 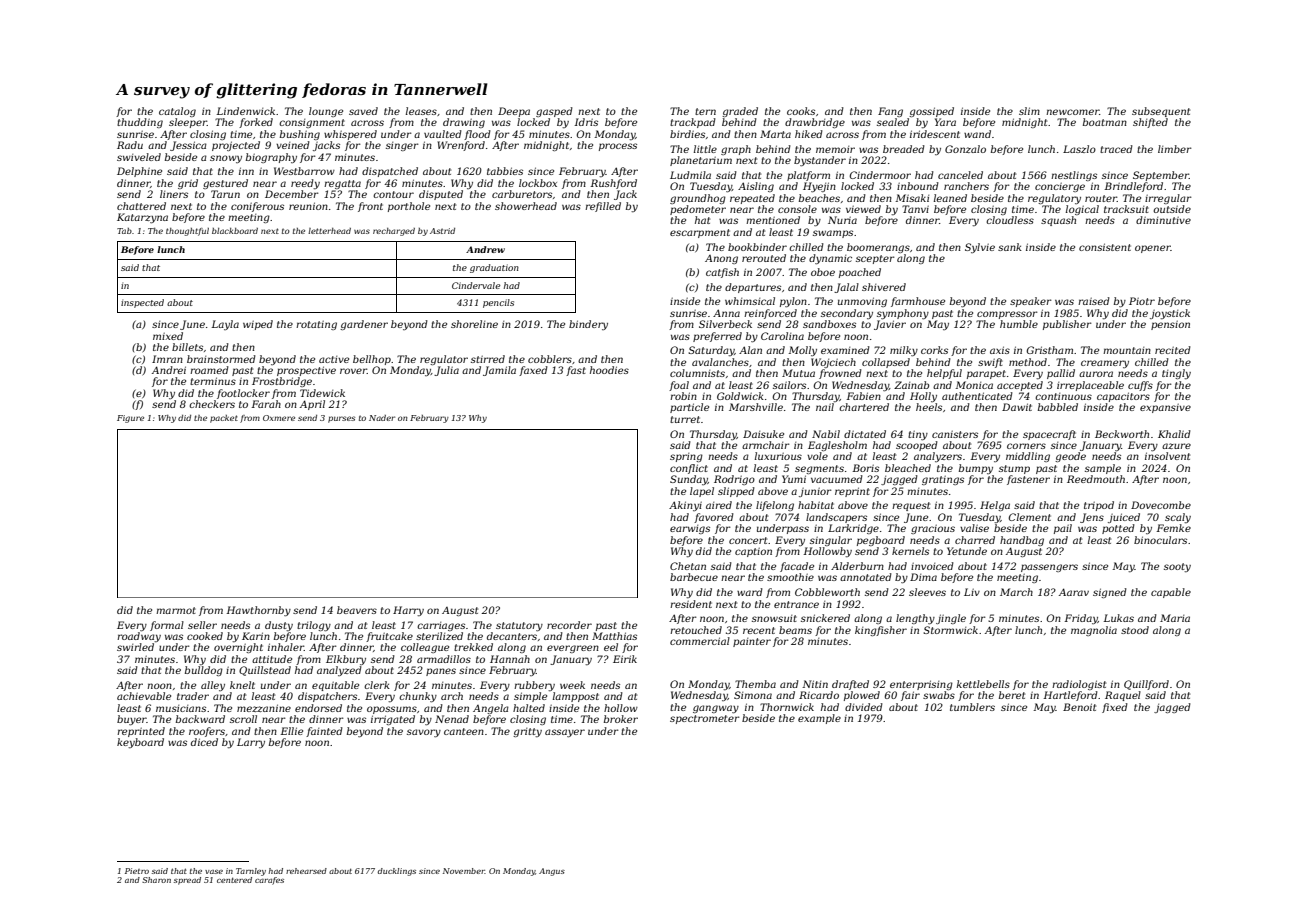 What do you see at coordinates (1079, 685) in the screenshot?
I see `radiologist` at bounding box center [1079, 685].
